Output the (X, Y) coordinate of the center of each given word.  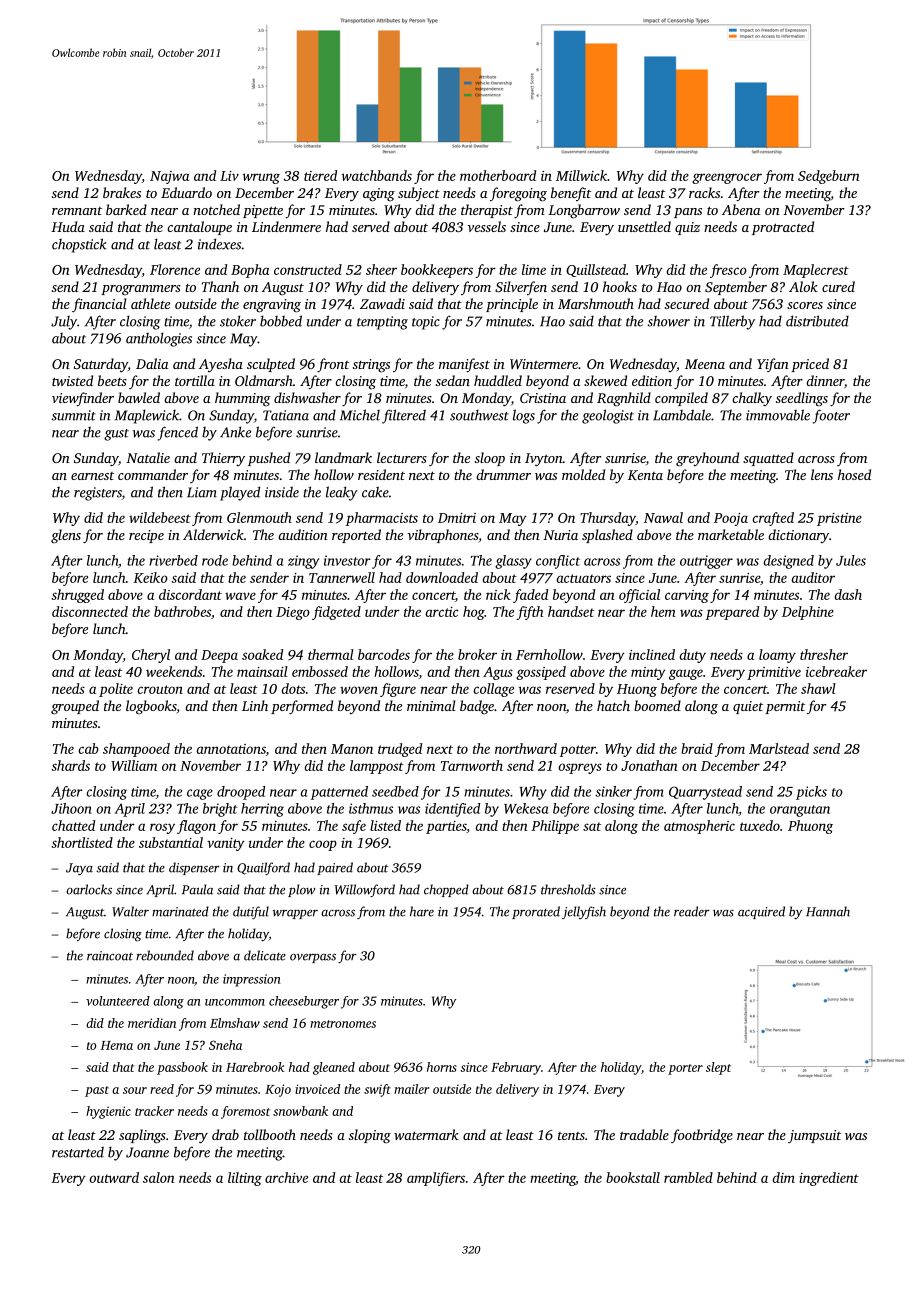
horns (442, 1067)
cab (89, 748)
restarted (78, 1152)
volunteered (118, 1001)
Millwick (581, 175)
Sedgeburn (829, 177)
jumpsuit (814, 1136)
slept (718, 1068)
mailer (411, 1089)
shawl (818, 688)
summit (74, 415)
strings (371, 366)
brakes (122, 192)
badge (477, 707)
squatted (768, 459)
